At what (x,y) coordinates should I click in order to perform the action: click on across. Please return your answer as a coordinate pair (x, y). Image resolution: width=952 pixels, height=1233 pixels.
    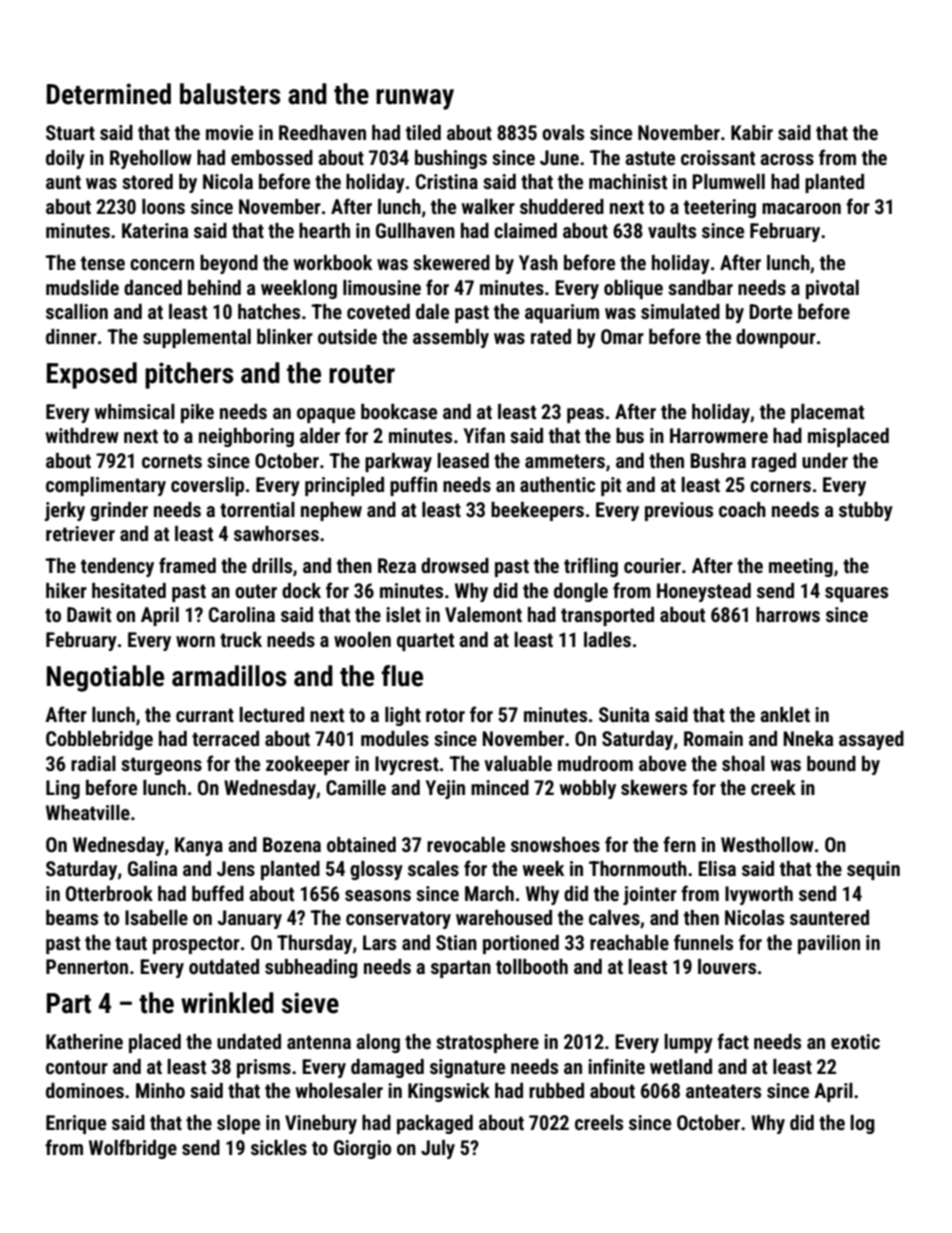
    Looking at the image, I should click on (787, 159).
